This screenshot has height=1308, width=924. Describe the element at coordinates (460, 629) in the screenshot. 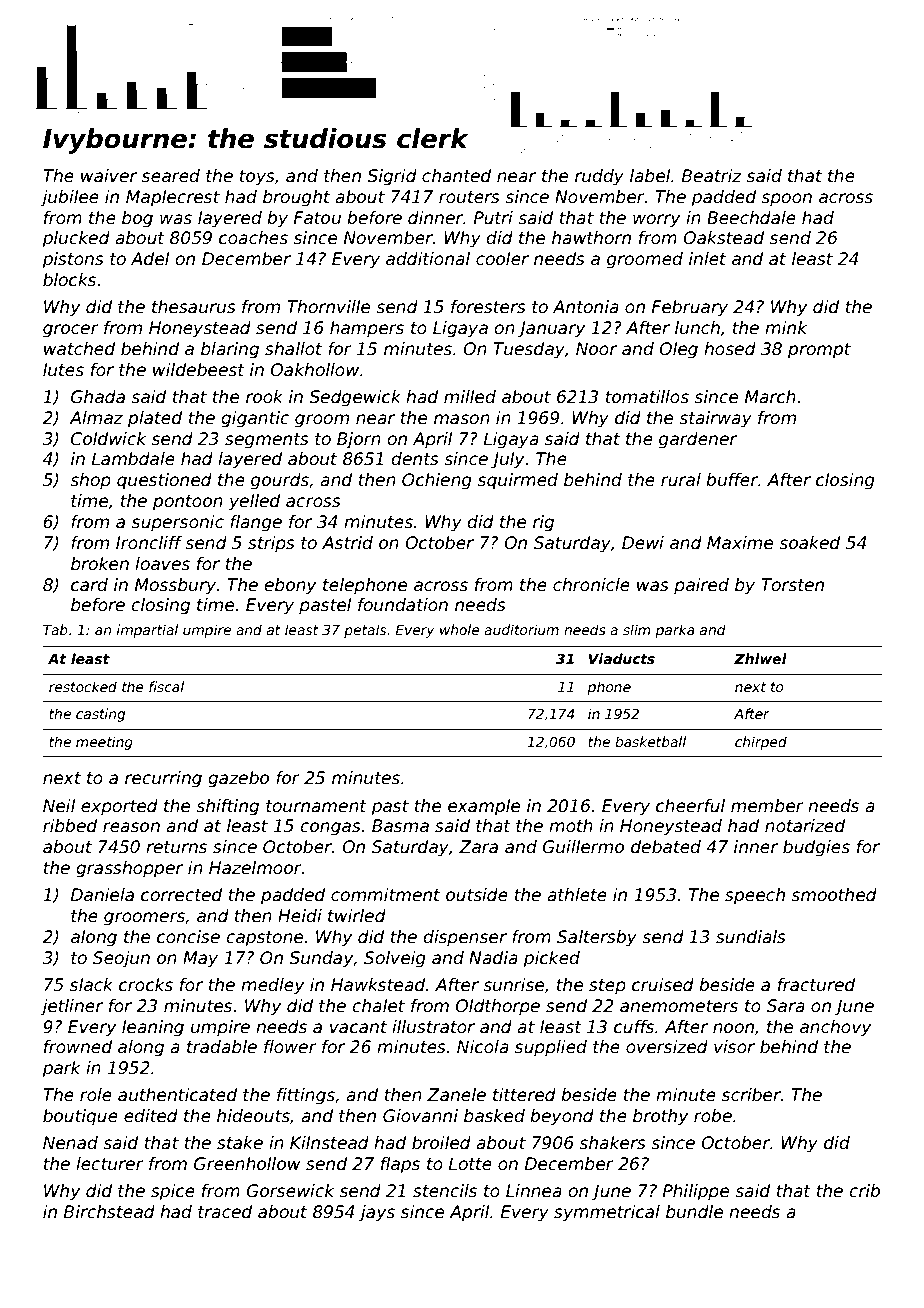

I see `whole` at that location.
